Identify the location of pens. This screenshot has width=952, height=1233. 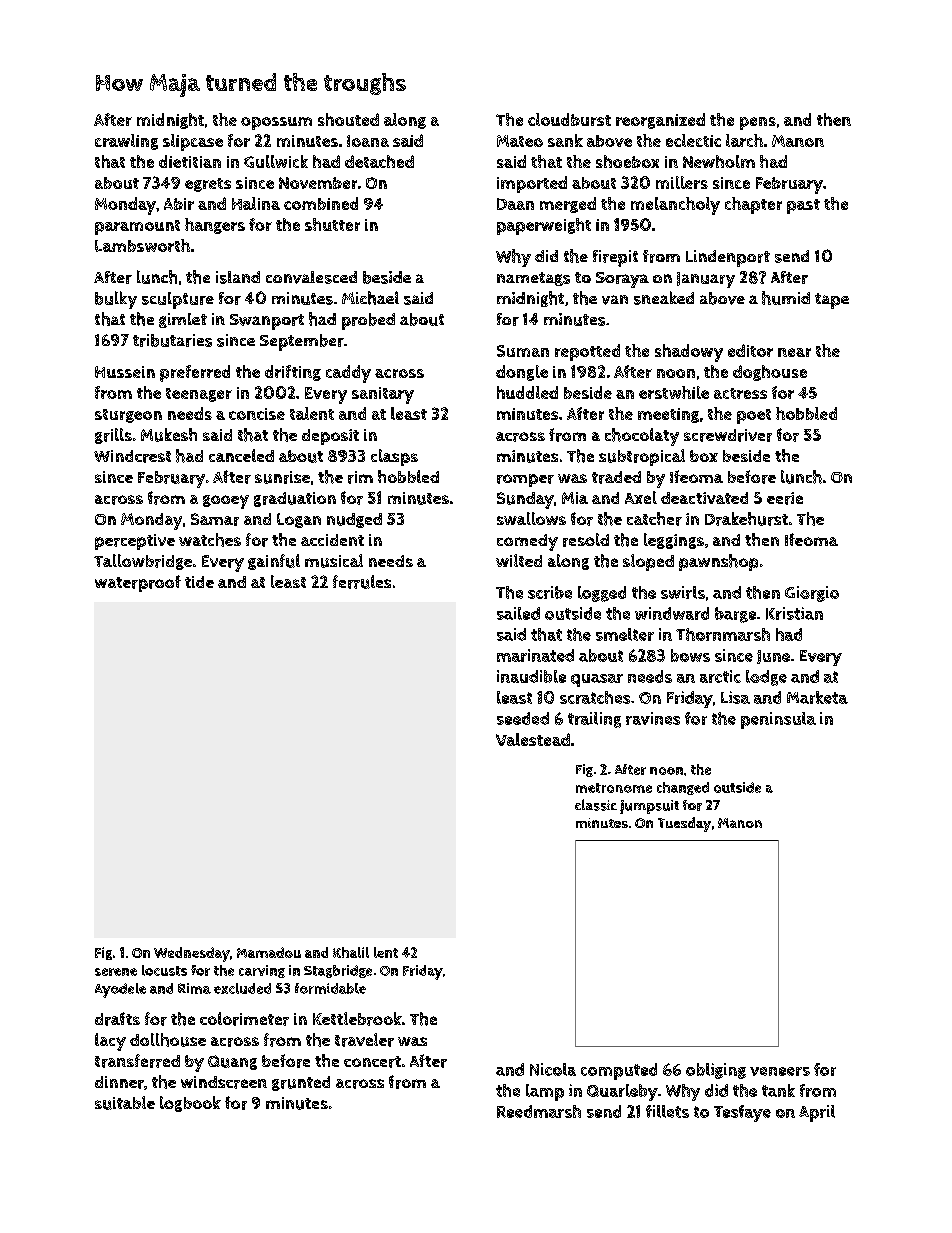
(758, 123).
